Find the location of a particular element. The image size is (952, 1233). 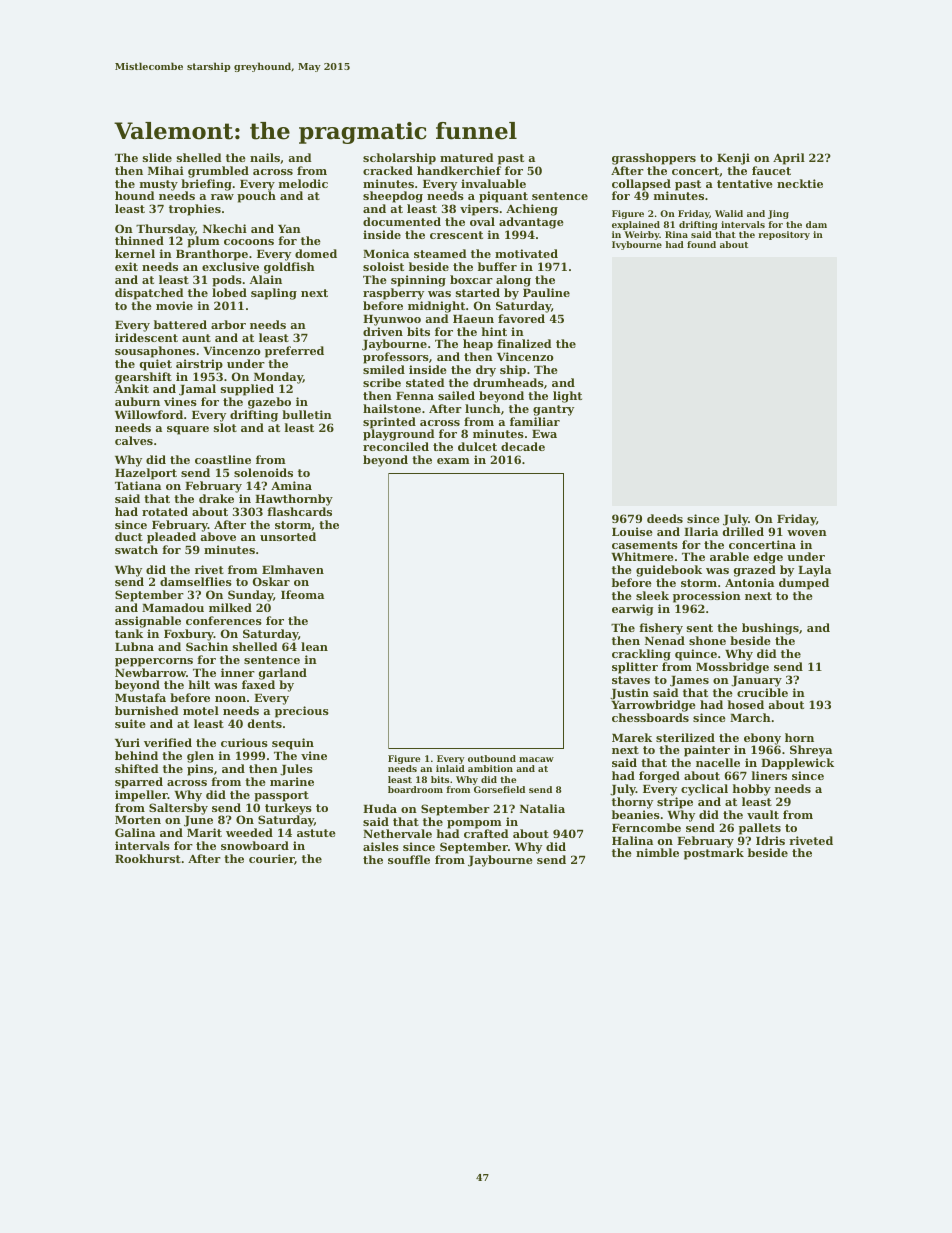

souffle is located at coordinates (409, 859).
